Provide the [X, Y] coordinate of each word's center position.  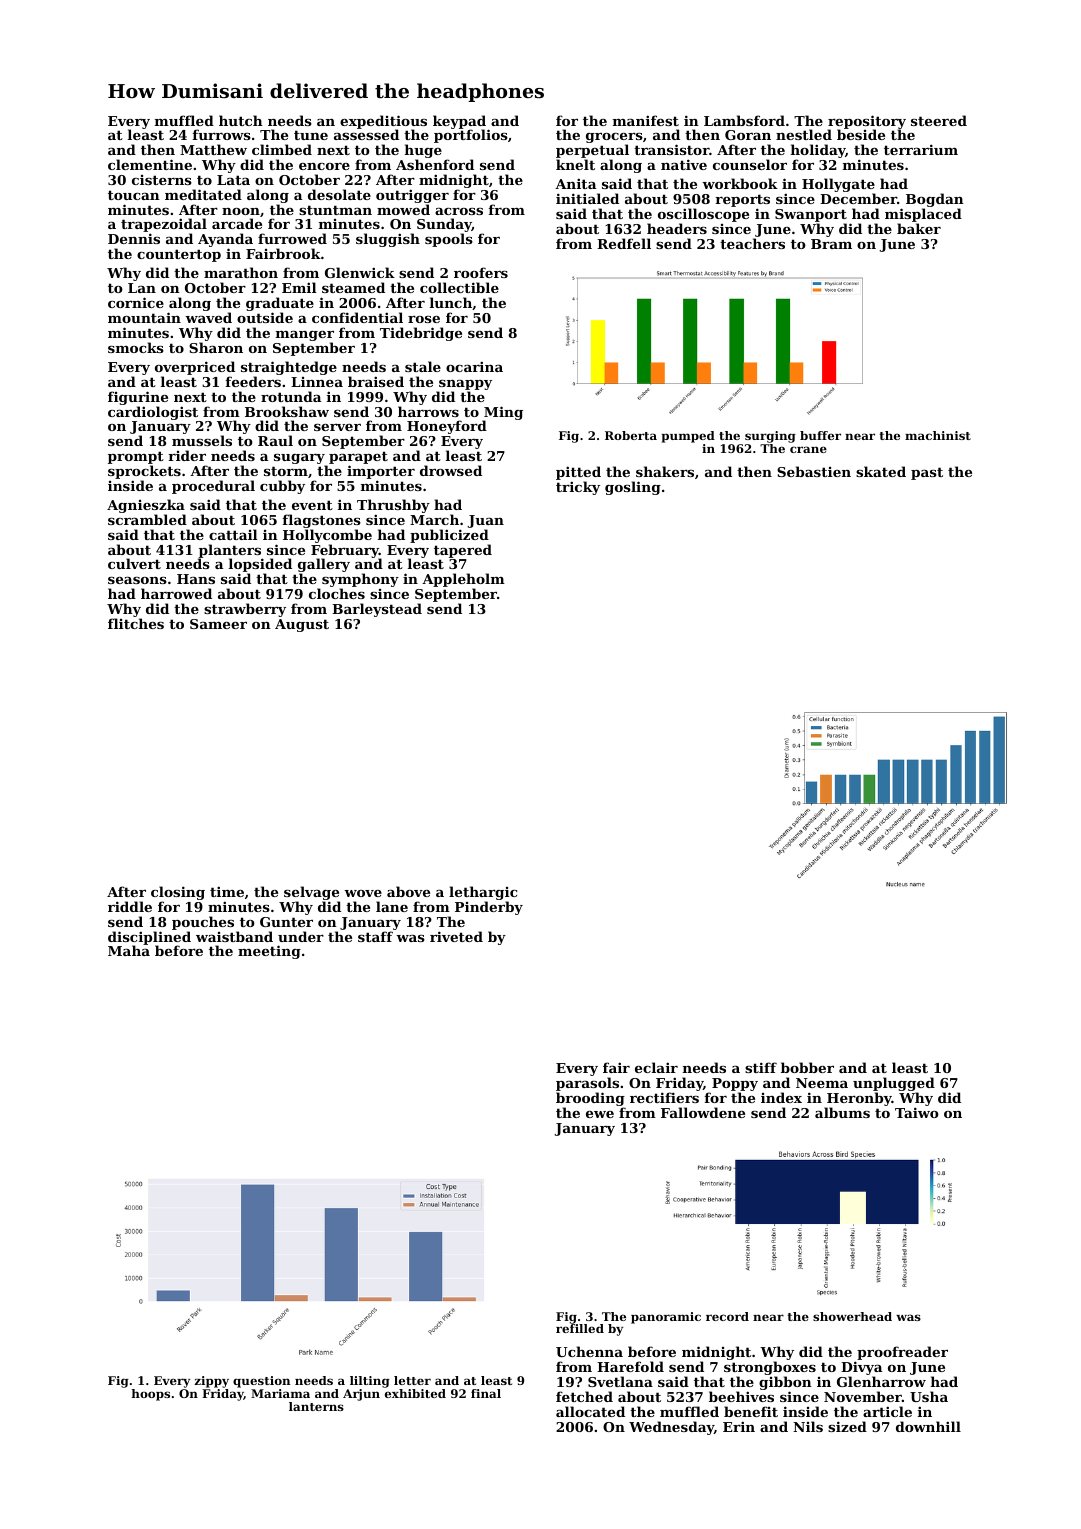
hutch [241, 120]
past [927, 473]
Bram [831, 244]
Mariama [280, 1393]
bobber [807, 1067]
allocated [590, 1411]
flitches [136, 623]
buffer [820, 435]
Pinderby [489, 908]
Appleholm [463, 580]
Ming [502, 413]
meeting [269, 952]
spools [449, 240]
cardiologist [153, 413]
